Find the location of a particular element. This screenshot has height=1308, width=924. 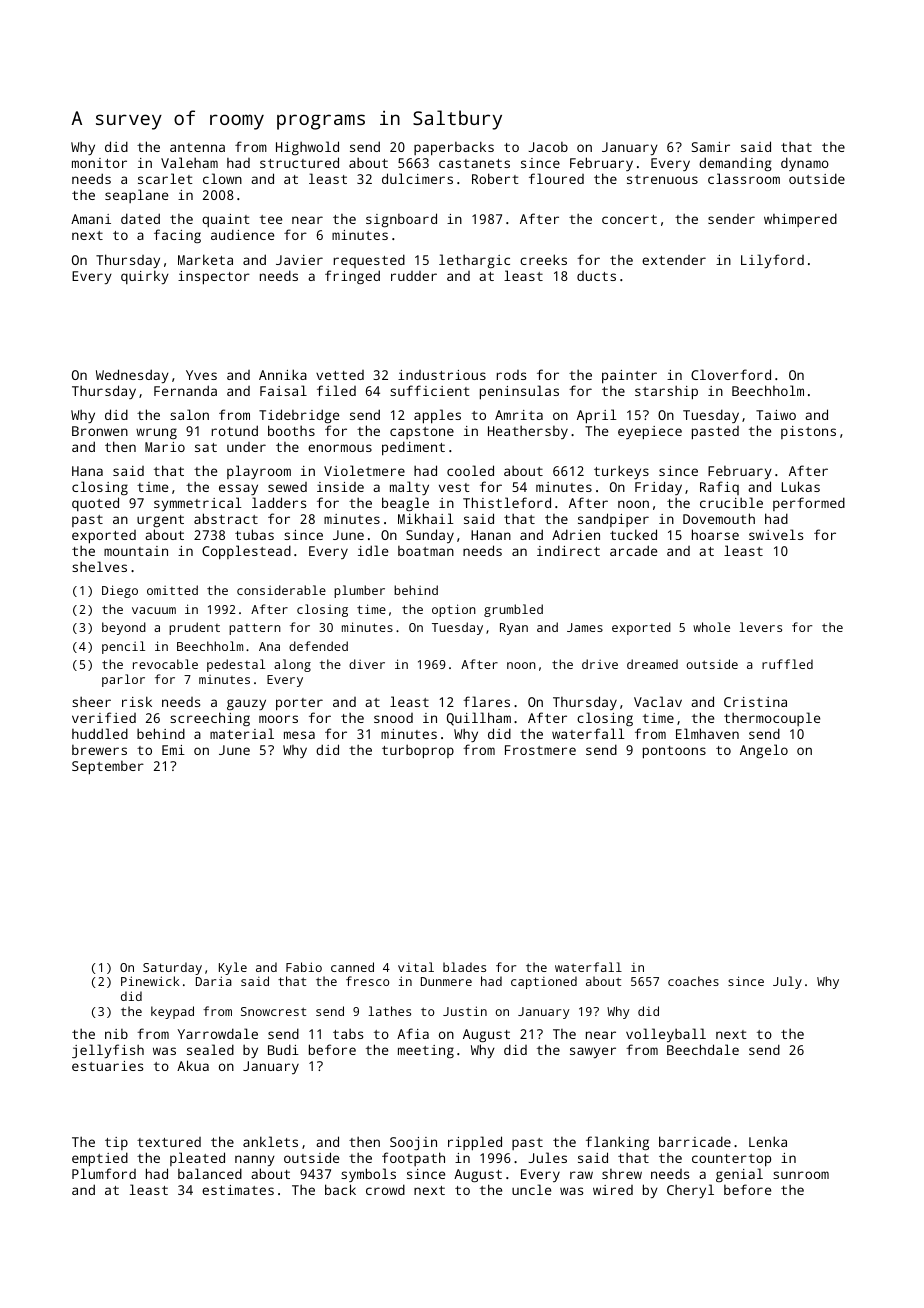

beagle is located at coordinates (405, 504).
